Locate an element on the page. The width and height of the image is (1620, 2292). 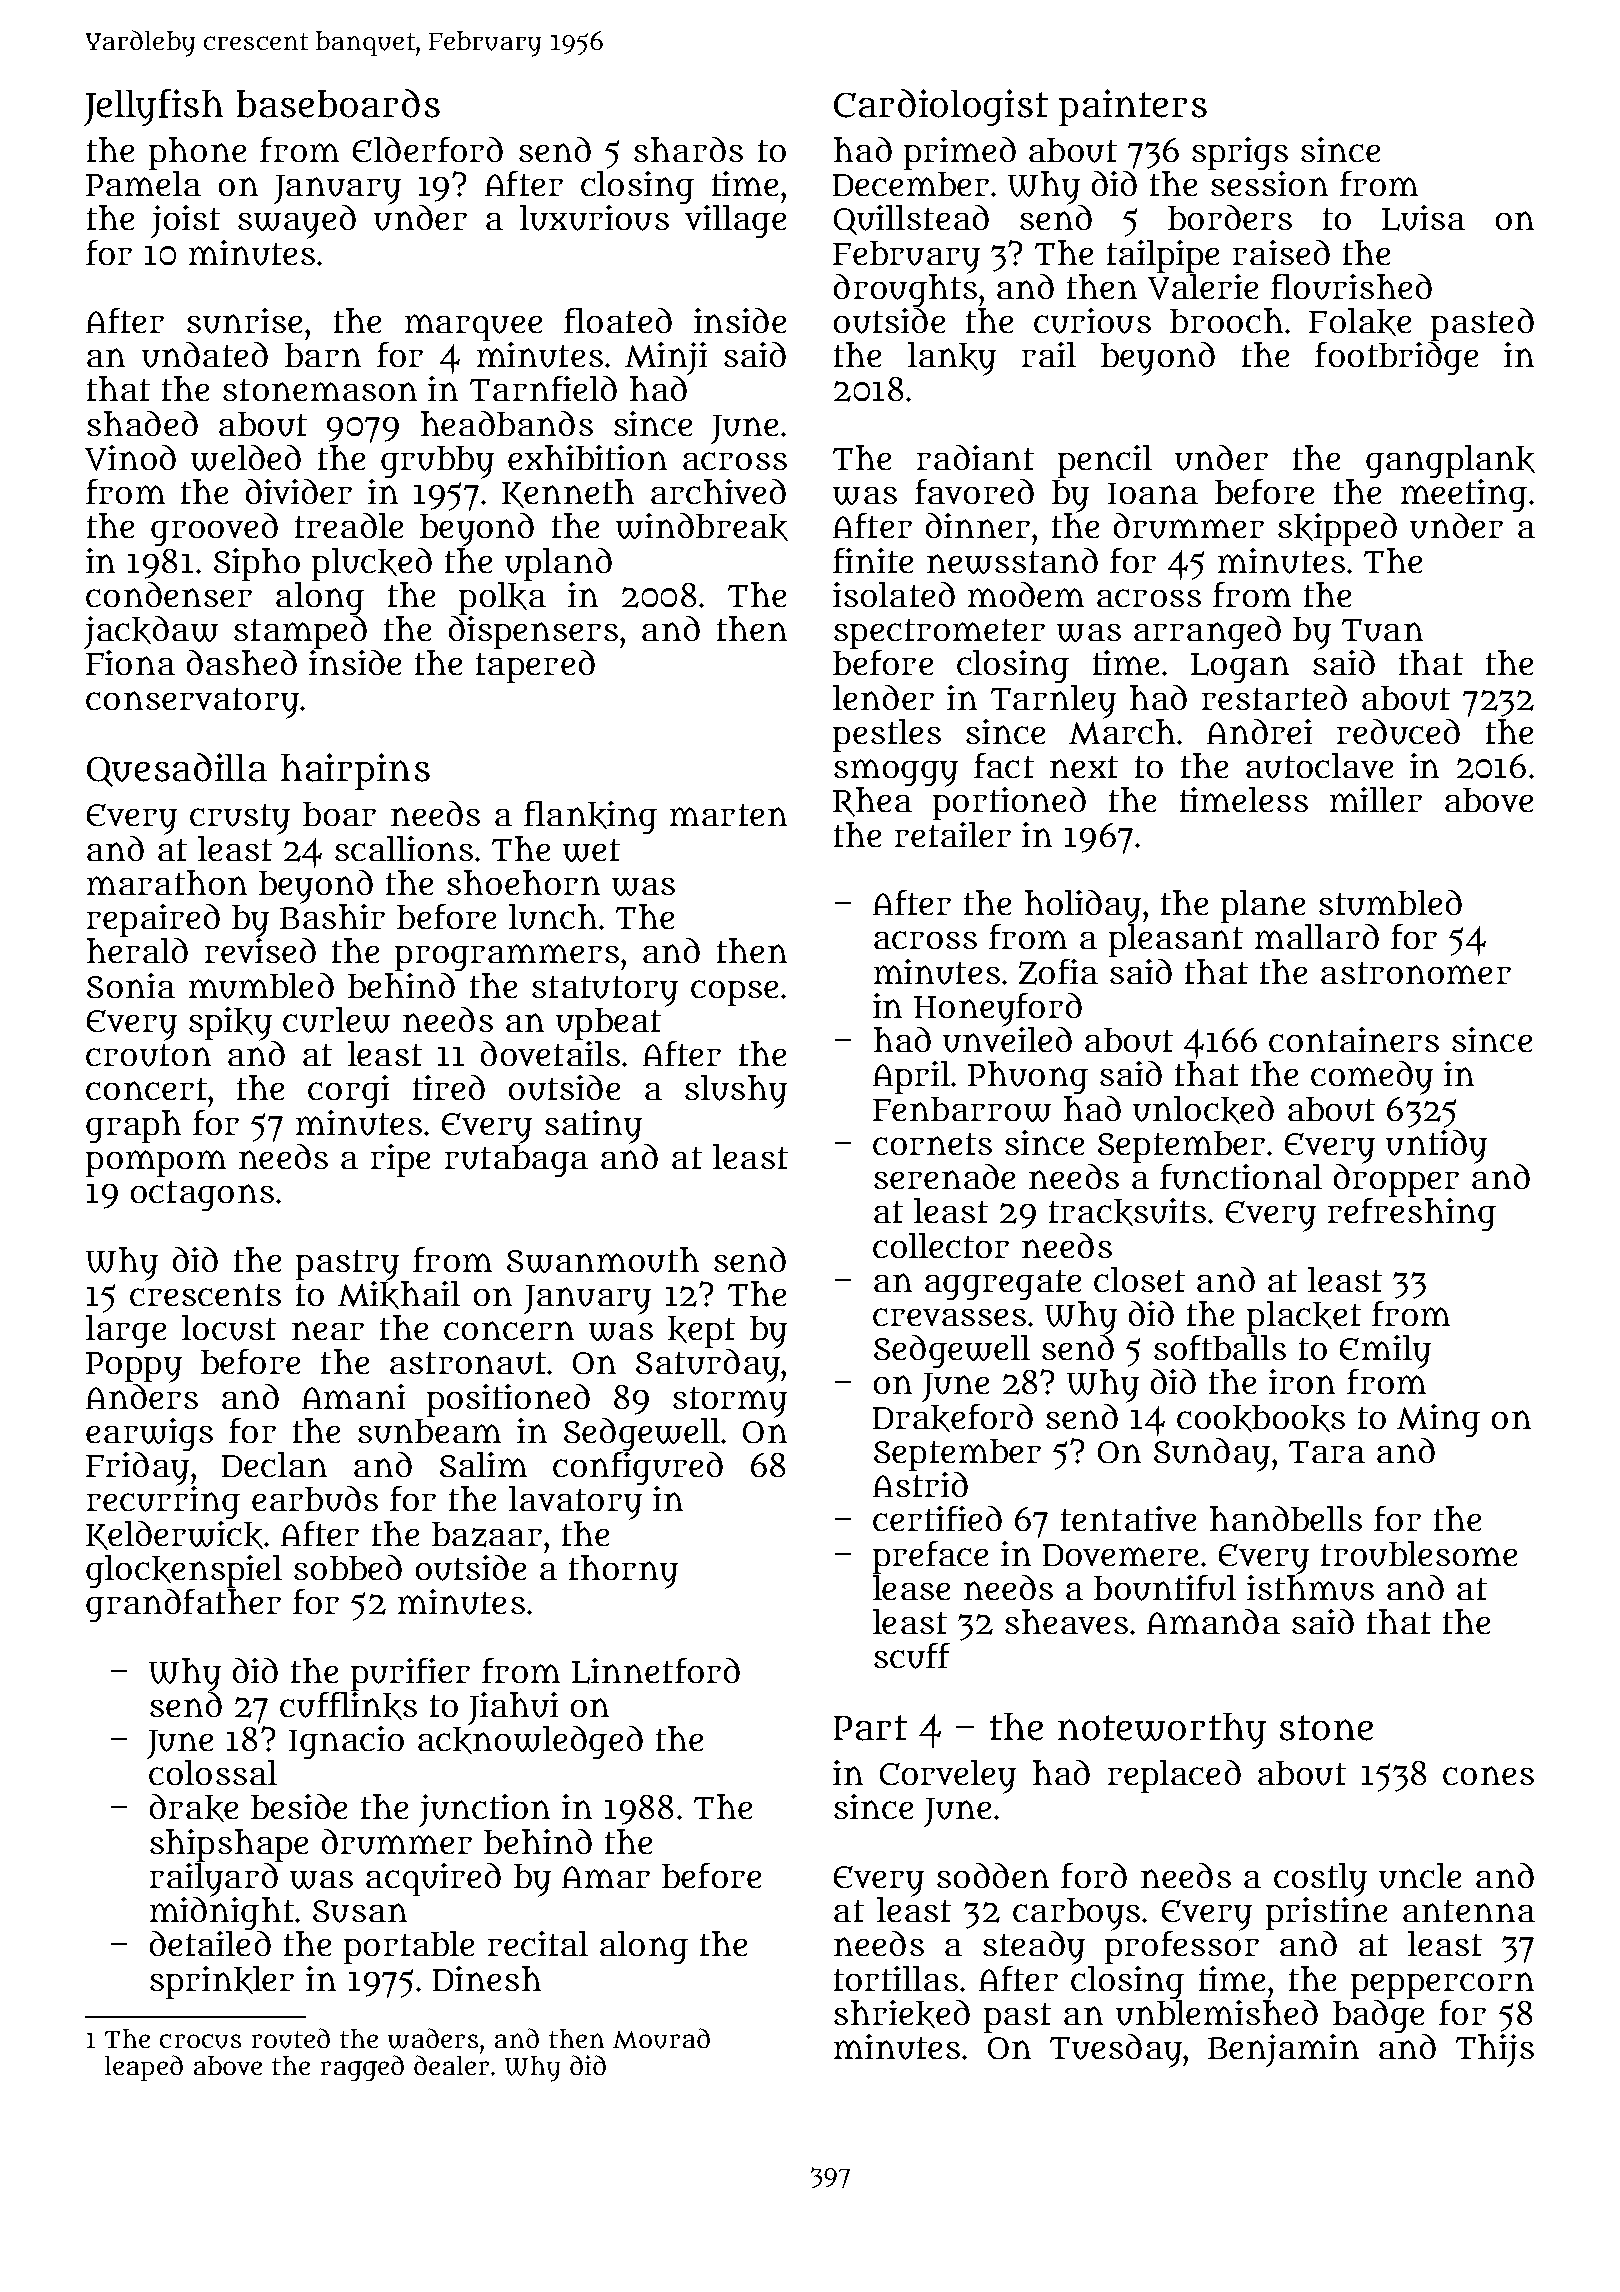
shrieked is located at coordinates (902, 2014).
